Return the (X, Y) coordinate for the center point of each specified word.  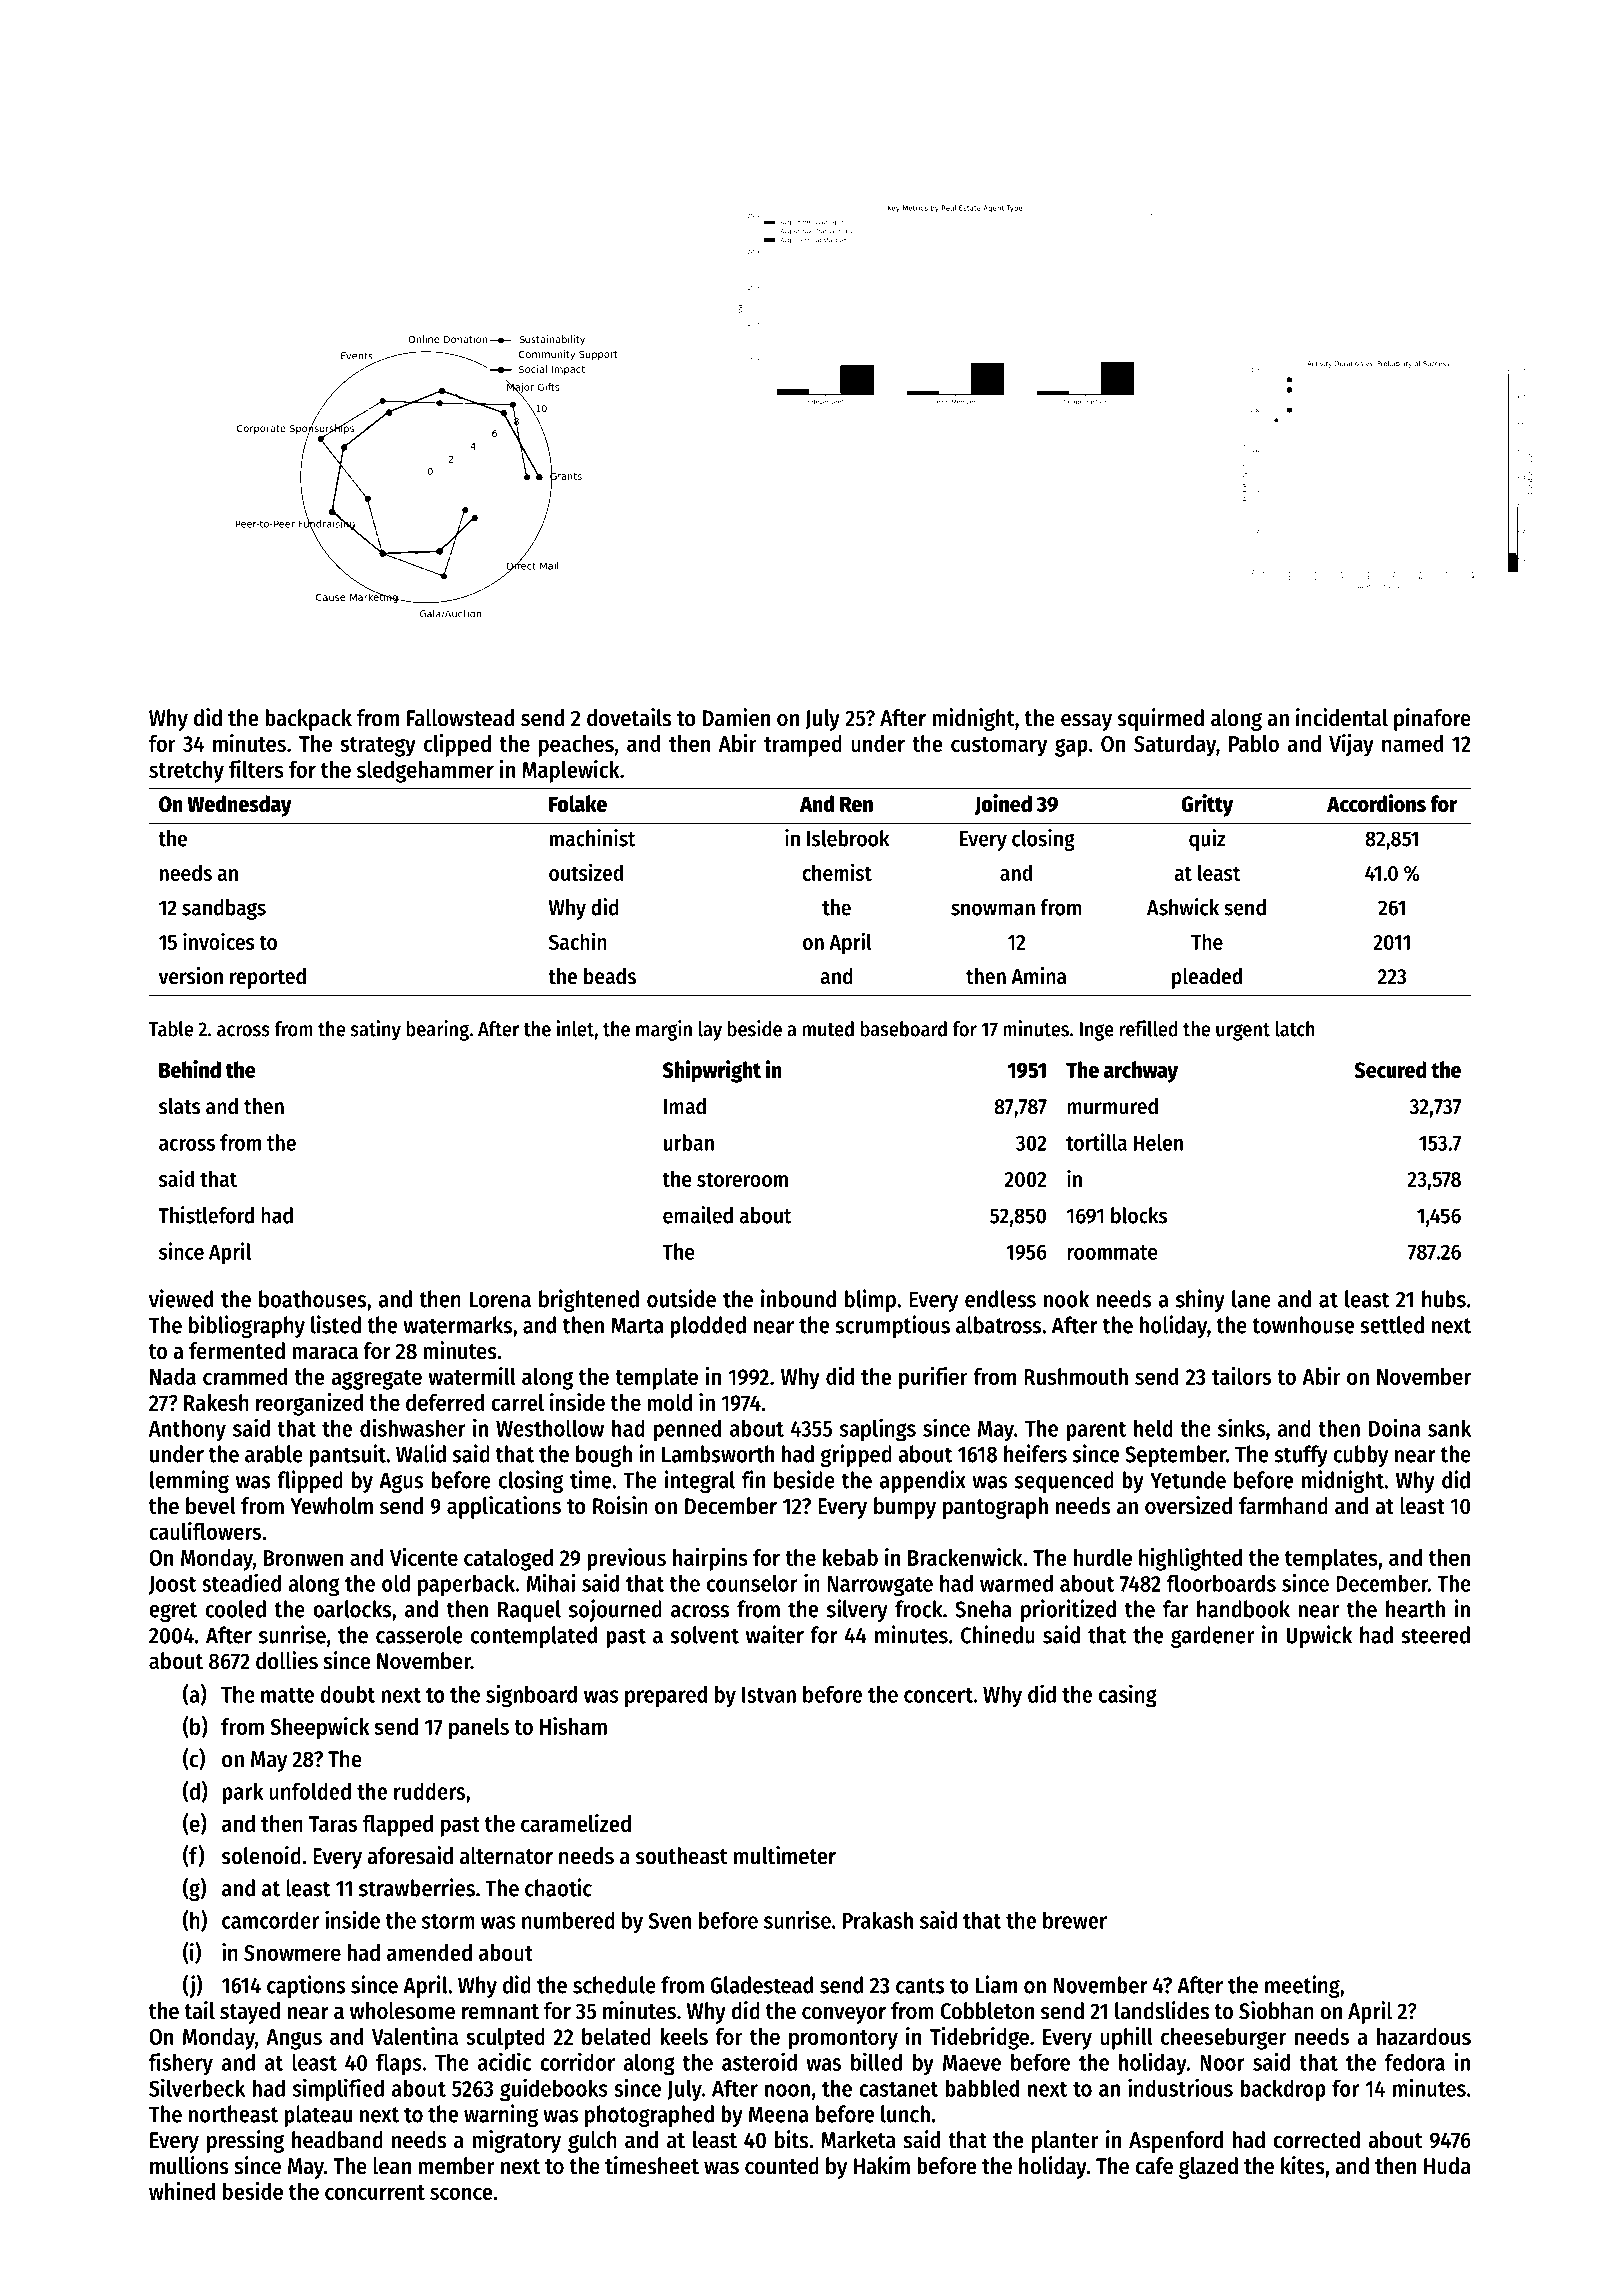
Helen (1158, 1142)
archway (1141, 1072)
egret (173, 1612)
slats (180, 1106)
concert (938, 1695)
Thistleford (206, 1215)
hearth (1415, 1609)
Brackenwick (965, 1557)
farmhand (1283, 1506)
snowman (993, 909)
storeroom (742, 1179)
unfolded (310, 1791)
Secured (1390, 1069)
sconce (461, 2193)
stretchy (186, 772)
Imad (685, 1106)
